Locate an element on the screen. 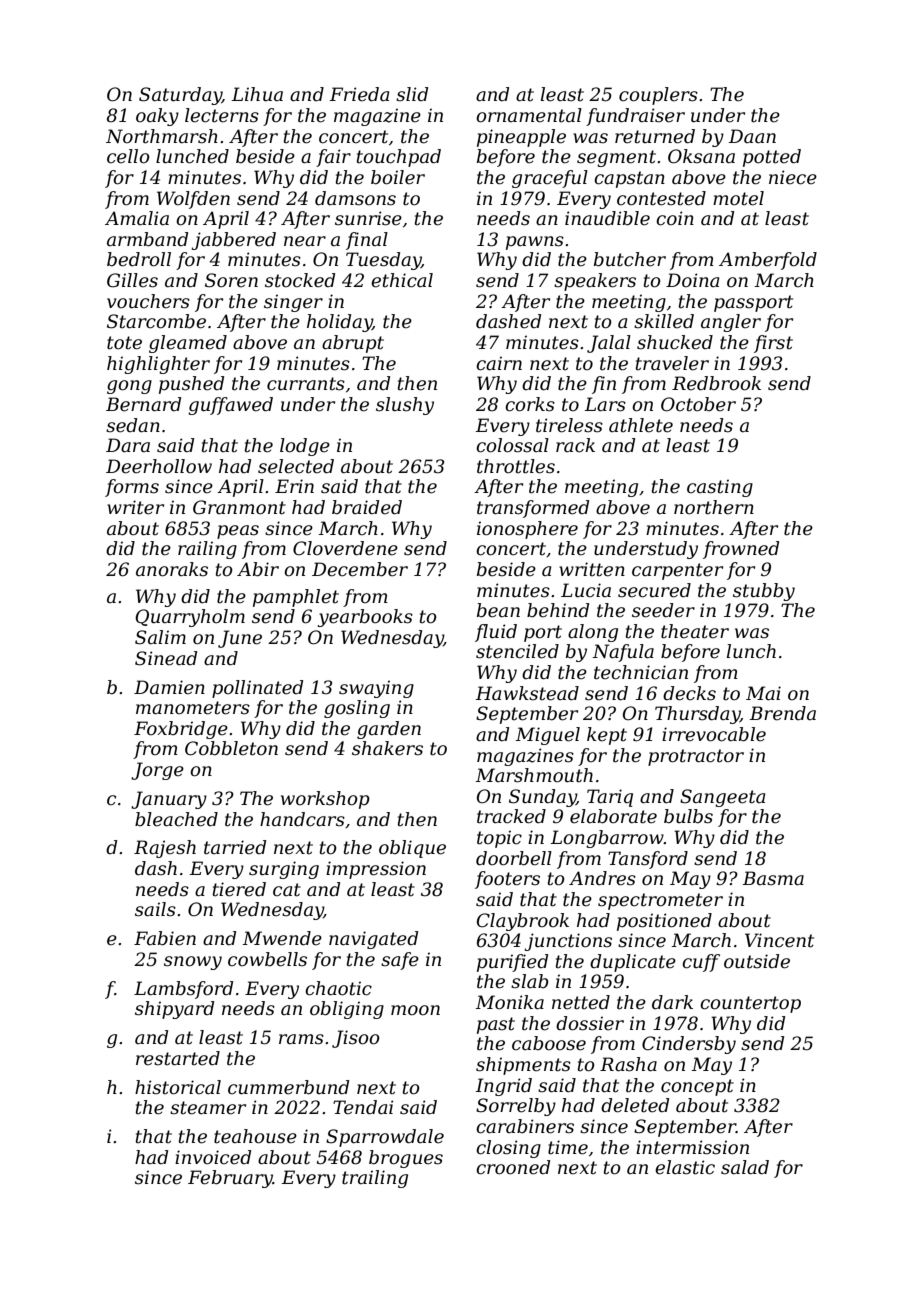 This screenshot has height=1308, width=924. protractor is located at coordinates (696, 757).
